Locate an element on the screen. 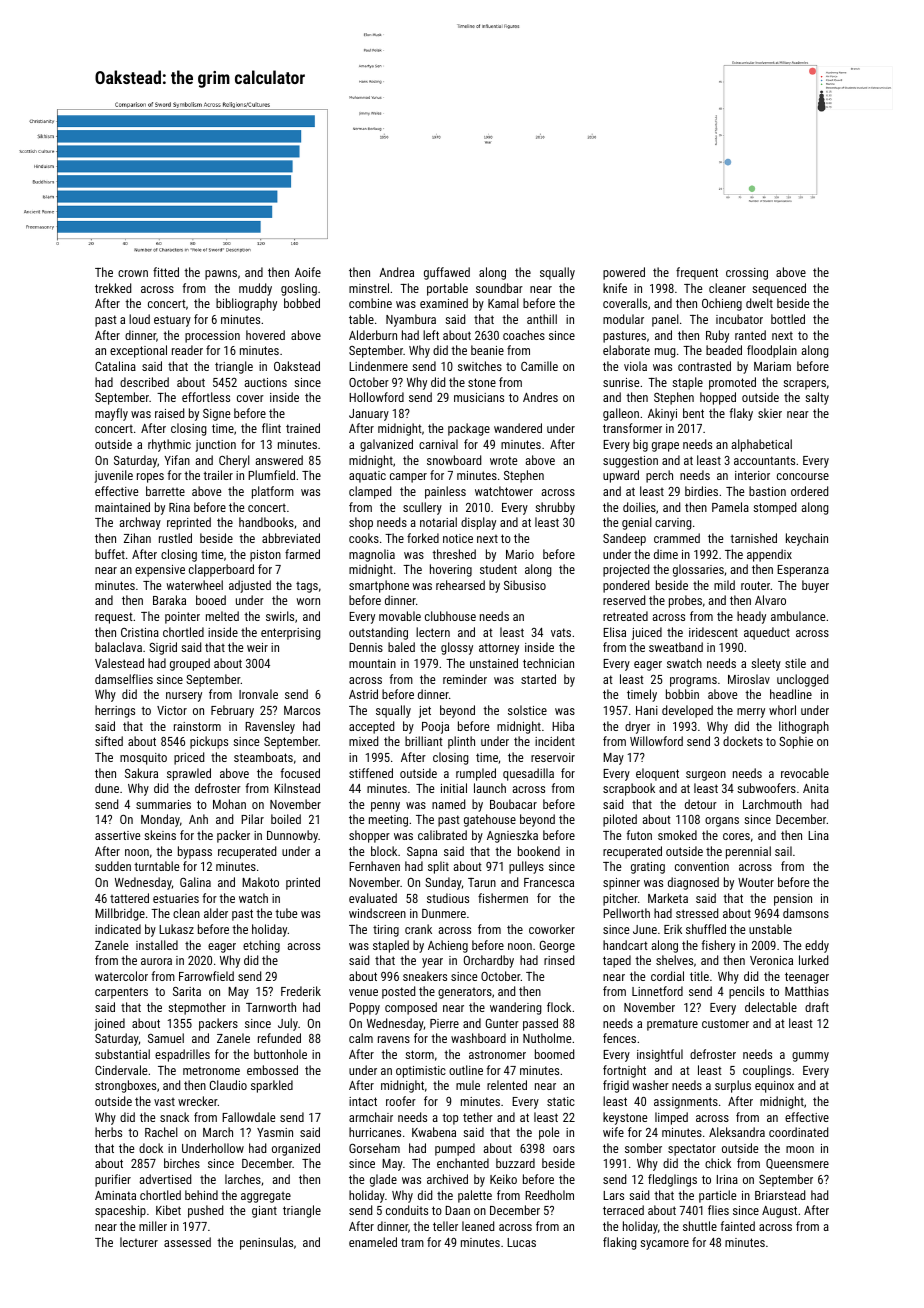 This screenshot has width=924, height=1308. metronome is located at coordinates (211, 1070).
